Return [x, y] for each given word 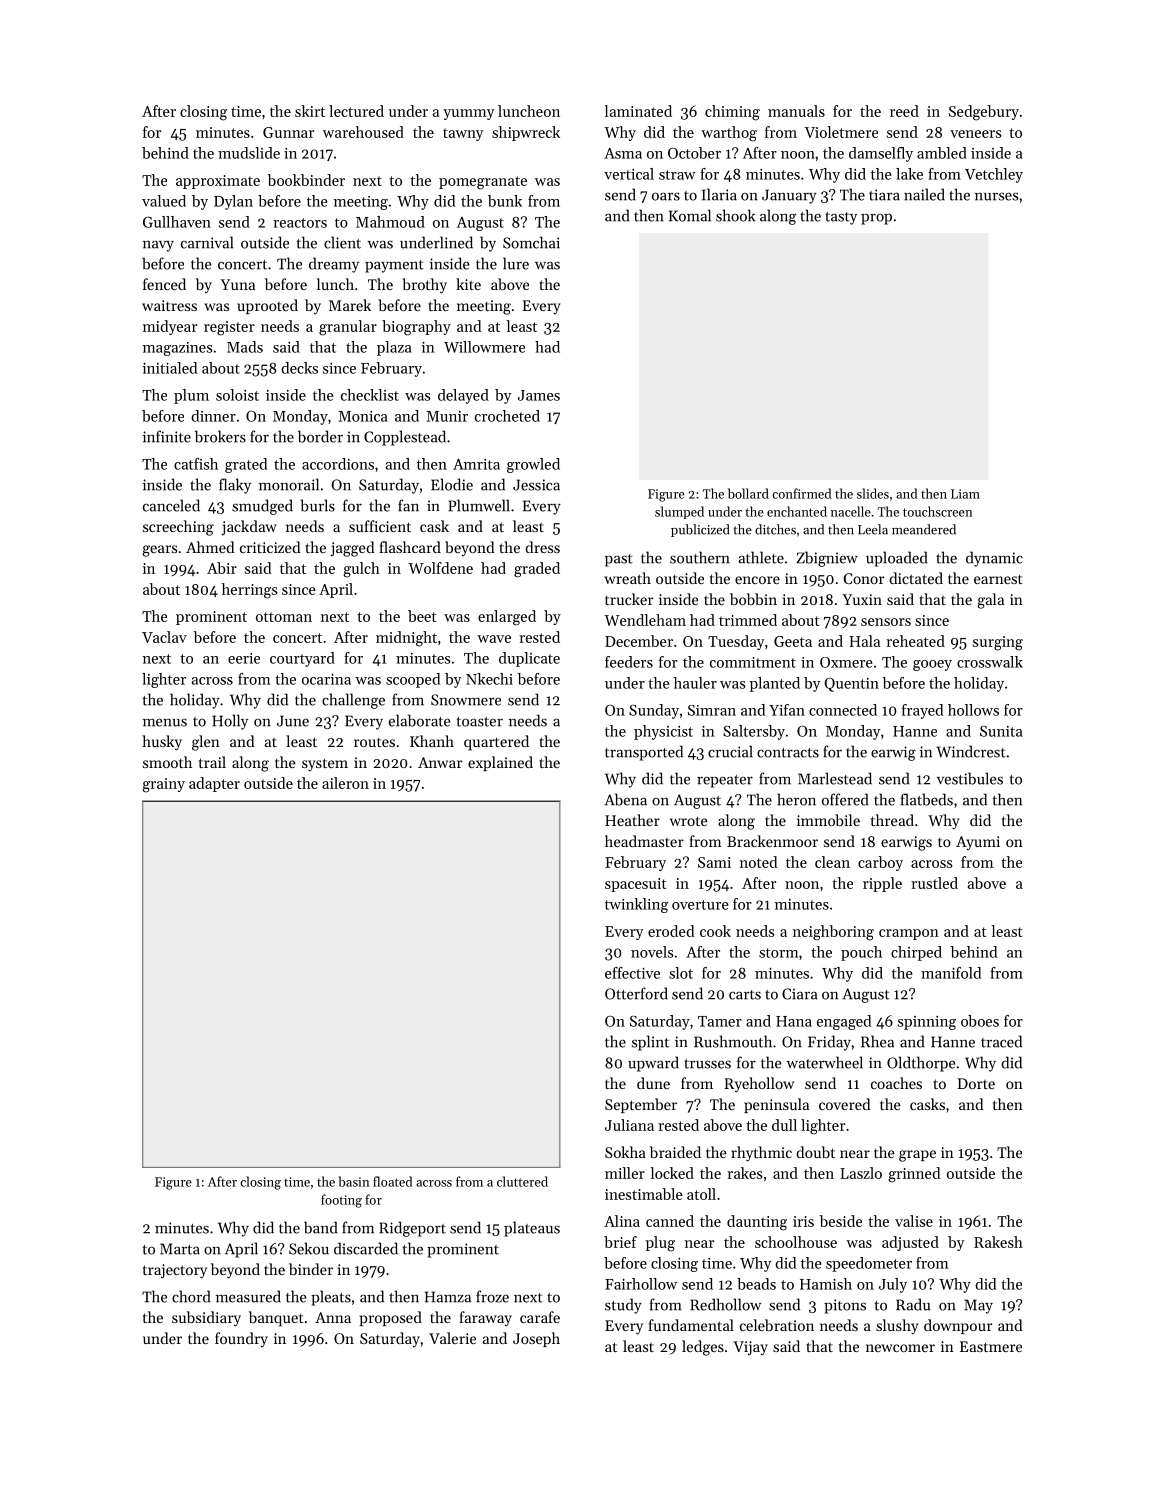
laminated [638, 111]
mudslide [249, 153]
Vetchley [994, 175]
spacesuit [636, 885]
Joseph [536, 1339]
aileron [345, 783]
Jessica [536, 485]
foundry [241, 1339]
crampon [909, 934]
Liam [965, 494]
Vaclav [164, 637]
